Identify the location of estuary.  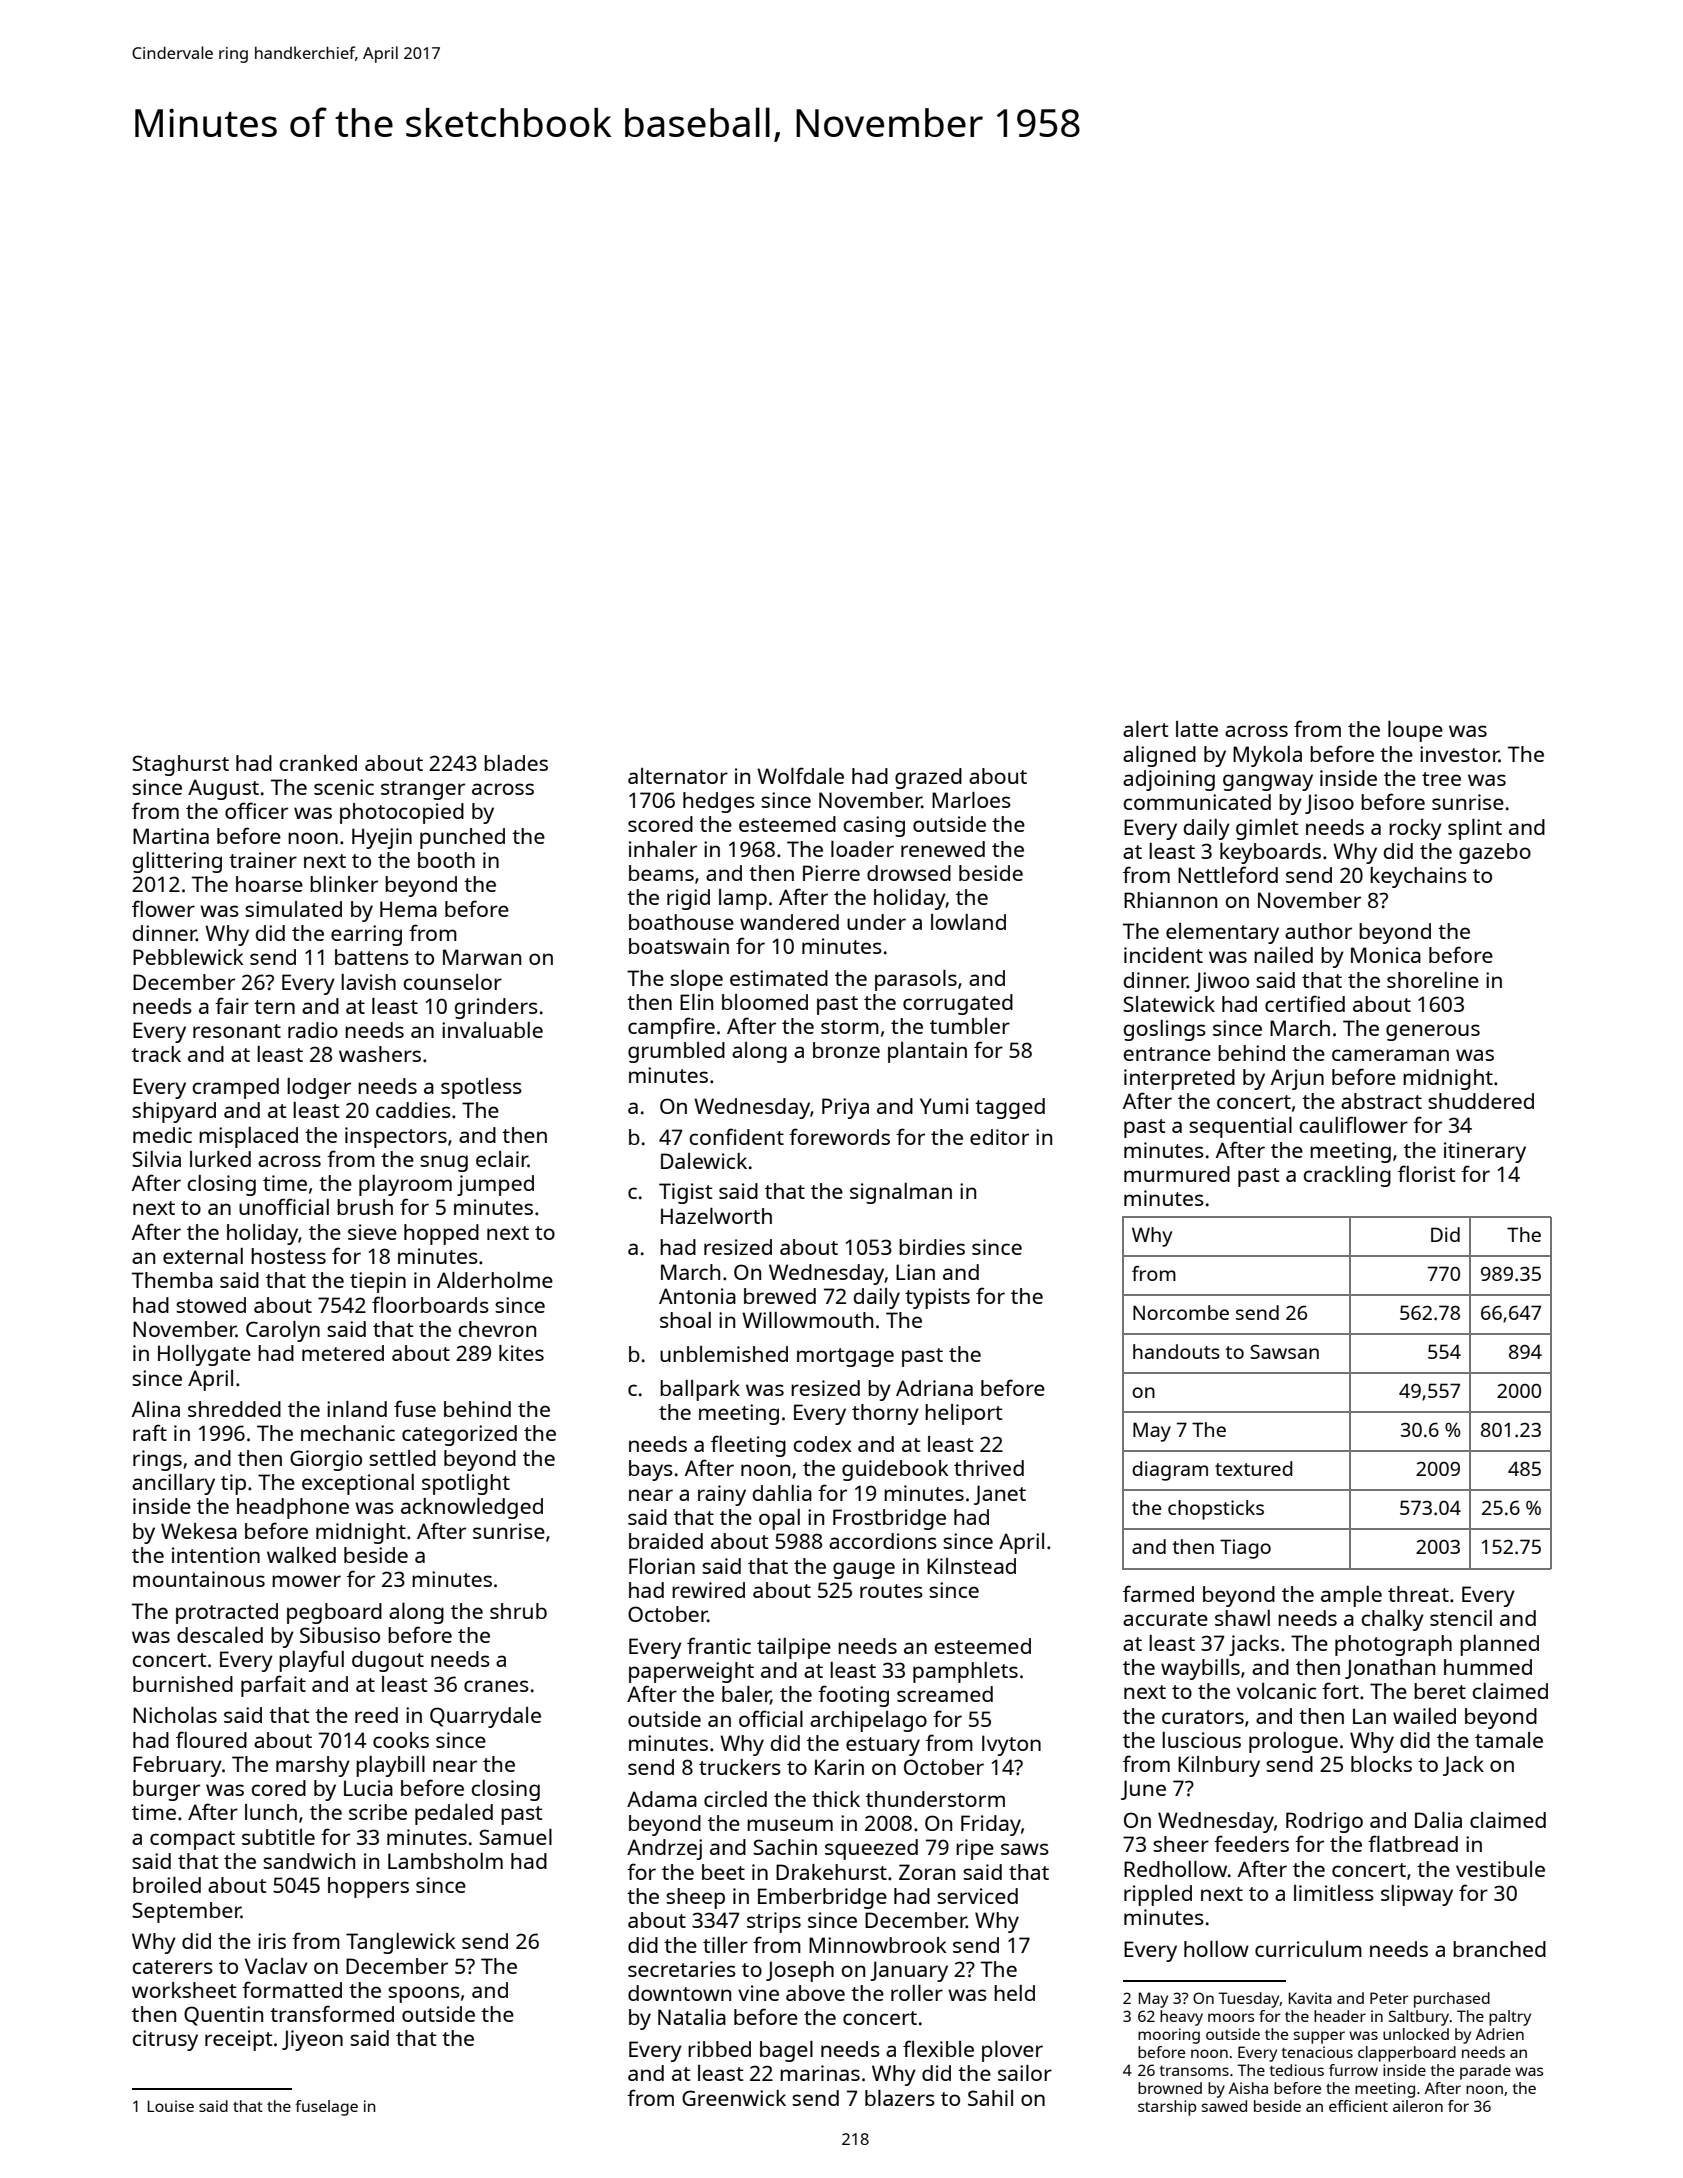
(883, 1746).
